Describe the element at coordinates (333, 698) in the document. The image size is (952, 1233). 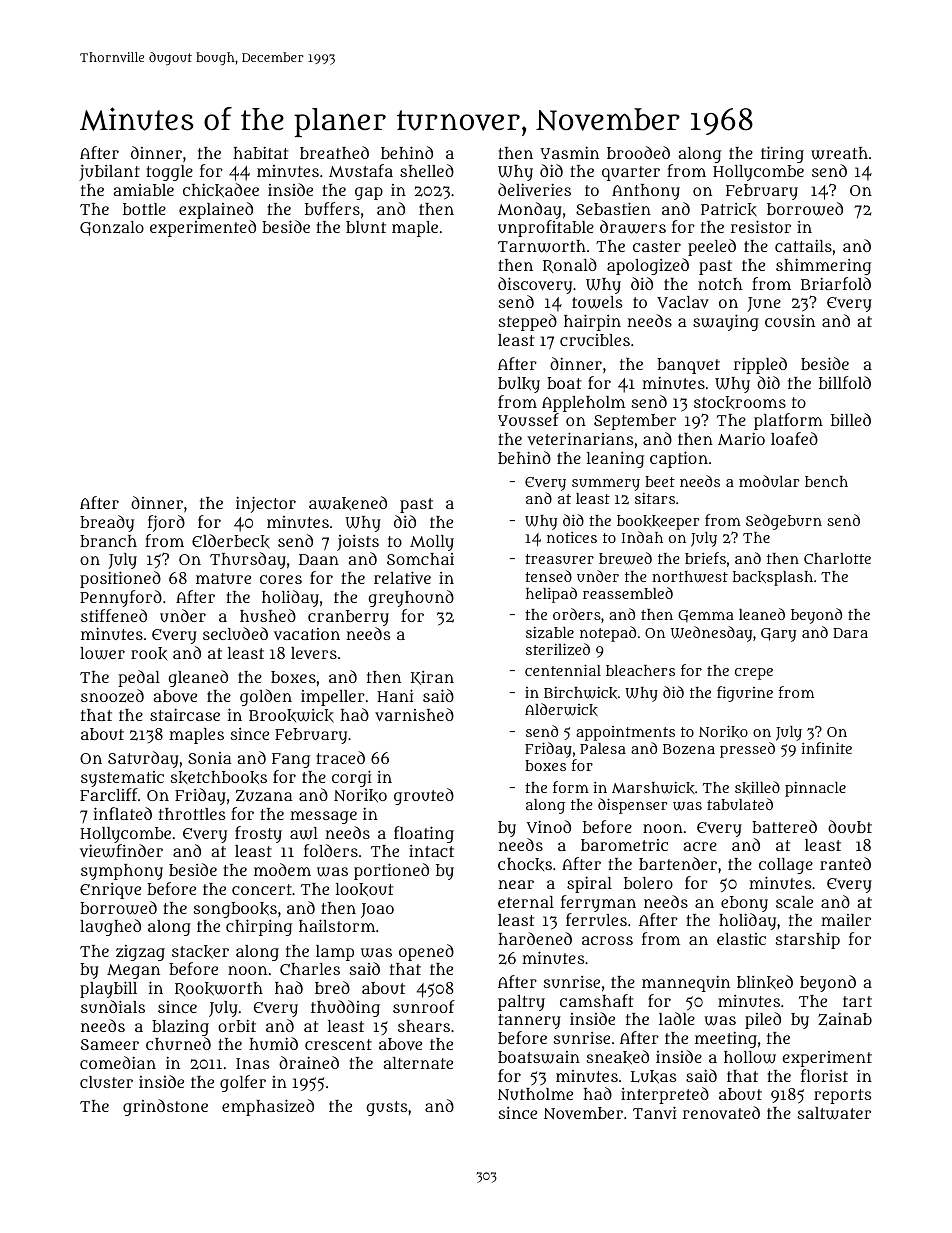
I see `impeller` at that location.
